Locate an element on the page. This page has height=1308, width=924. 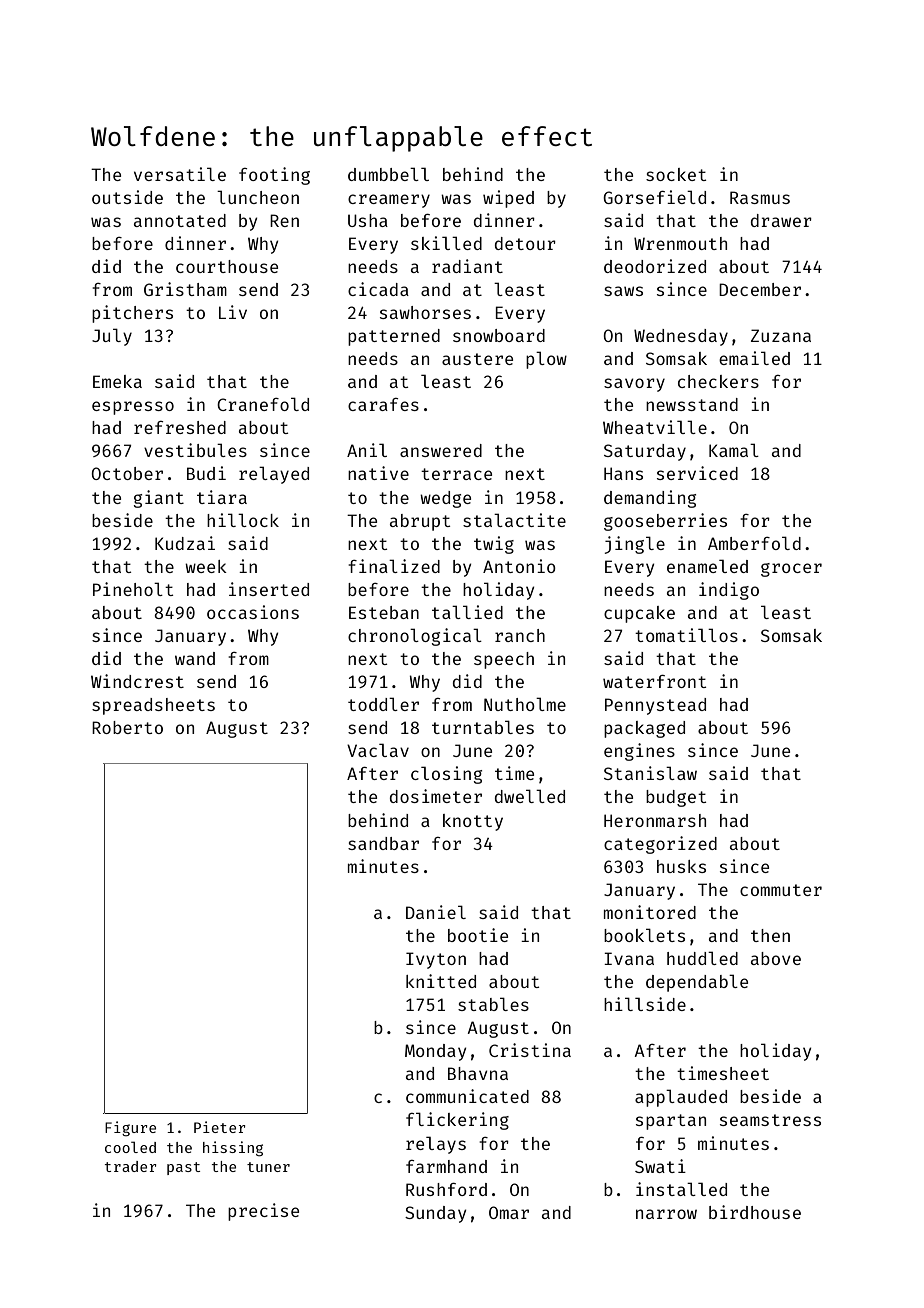
engines is located at coordinates (639, 752).
